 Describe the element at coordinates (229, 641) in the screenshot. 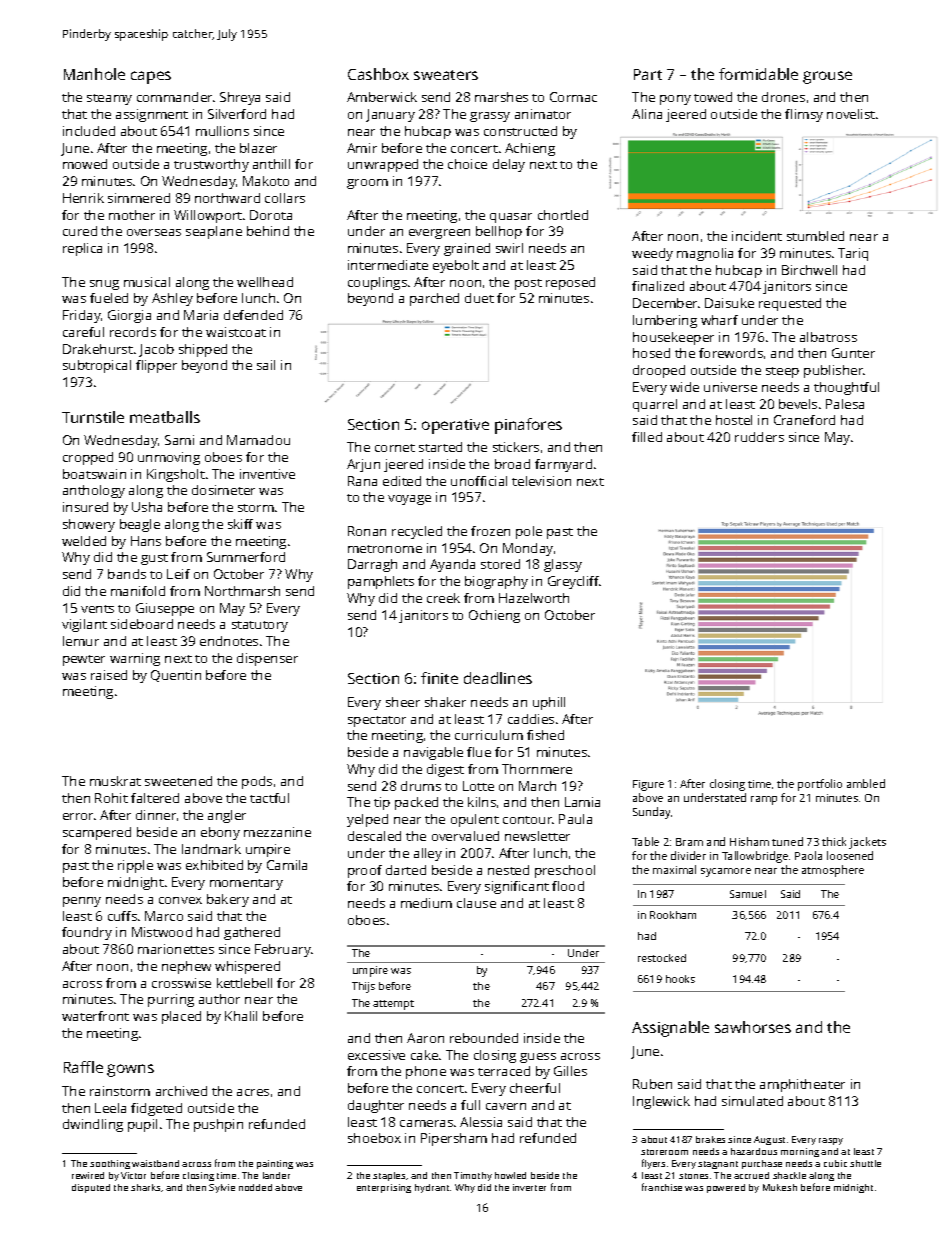

I see `endnotes` at that location.
